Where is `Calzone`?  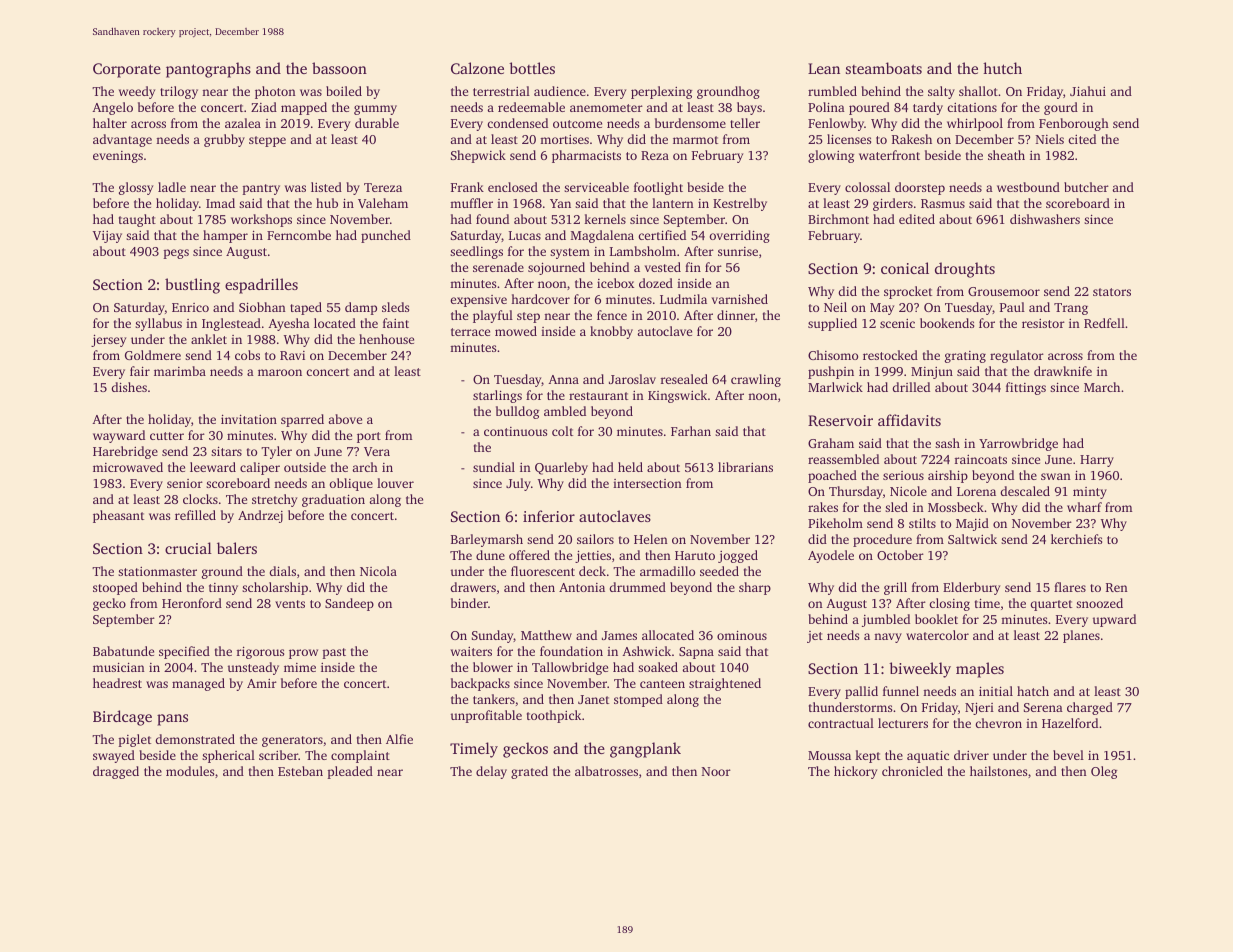
Calzone is located at coordinates (477, 68).
